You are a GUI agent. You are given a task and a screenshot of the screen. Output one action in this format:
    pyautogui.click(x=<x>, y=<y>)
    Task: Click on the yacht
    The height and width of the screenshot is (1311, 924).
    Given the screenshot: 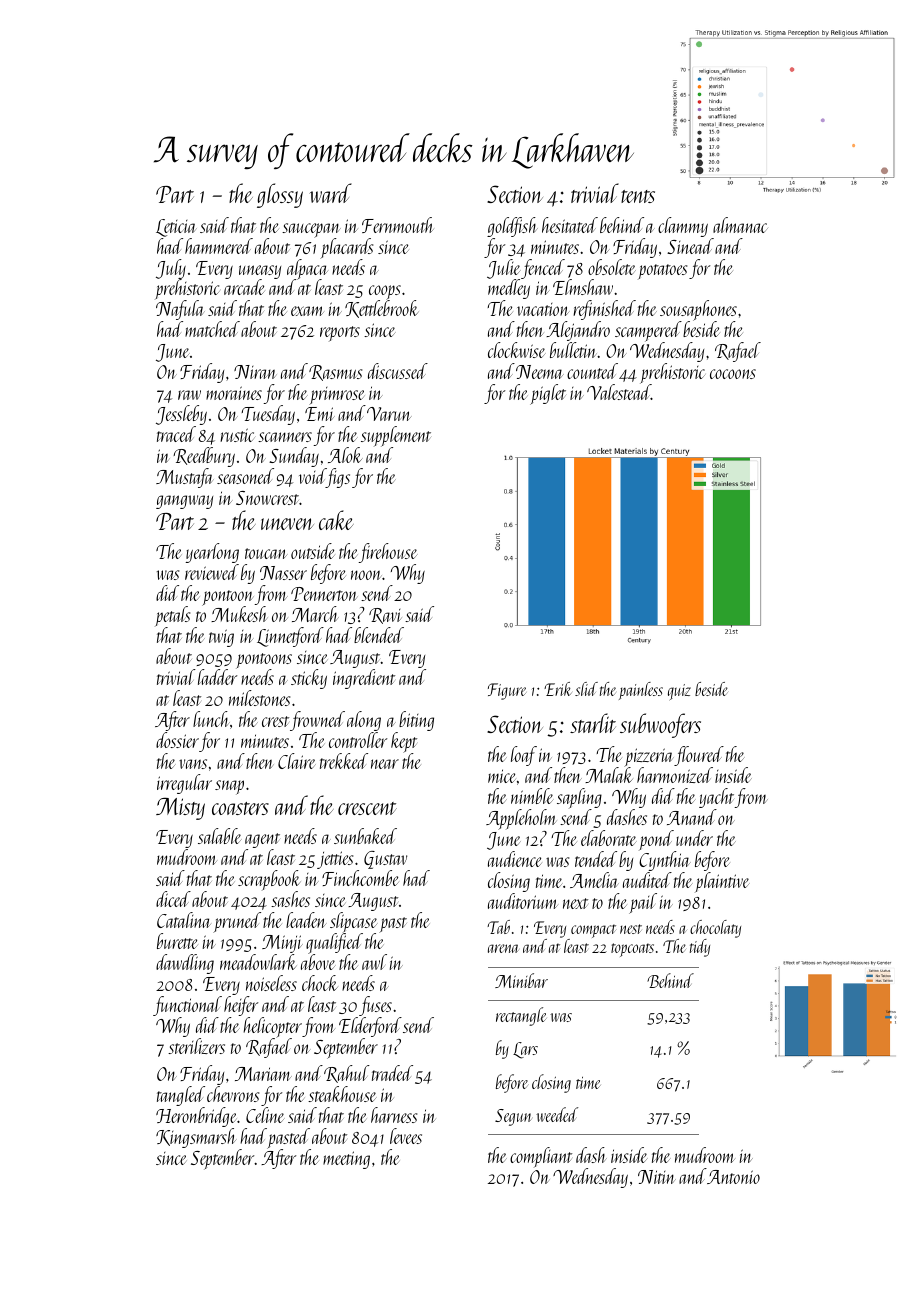 What is the action you would take?
    pyautogui.click(x=716, y=798)
